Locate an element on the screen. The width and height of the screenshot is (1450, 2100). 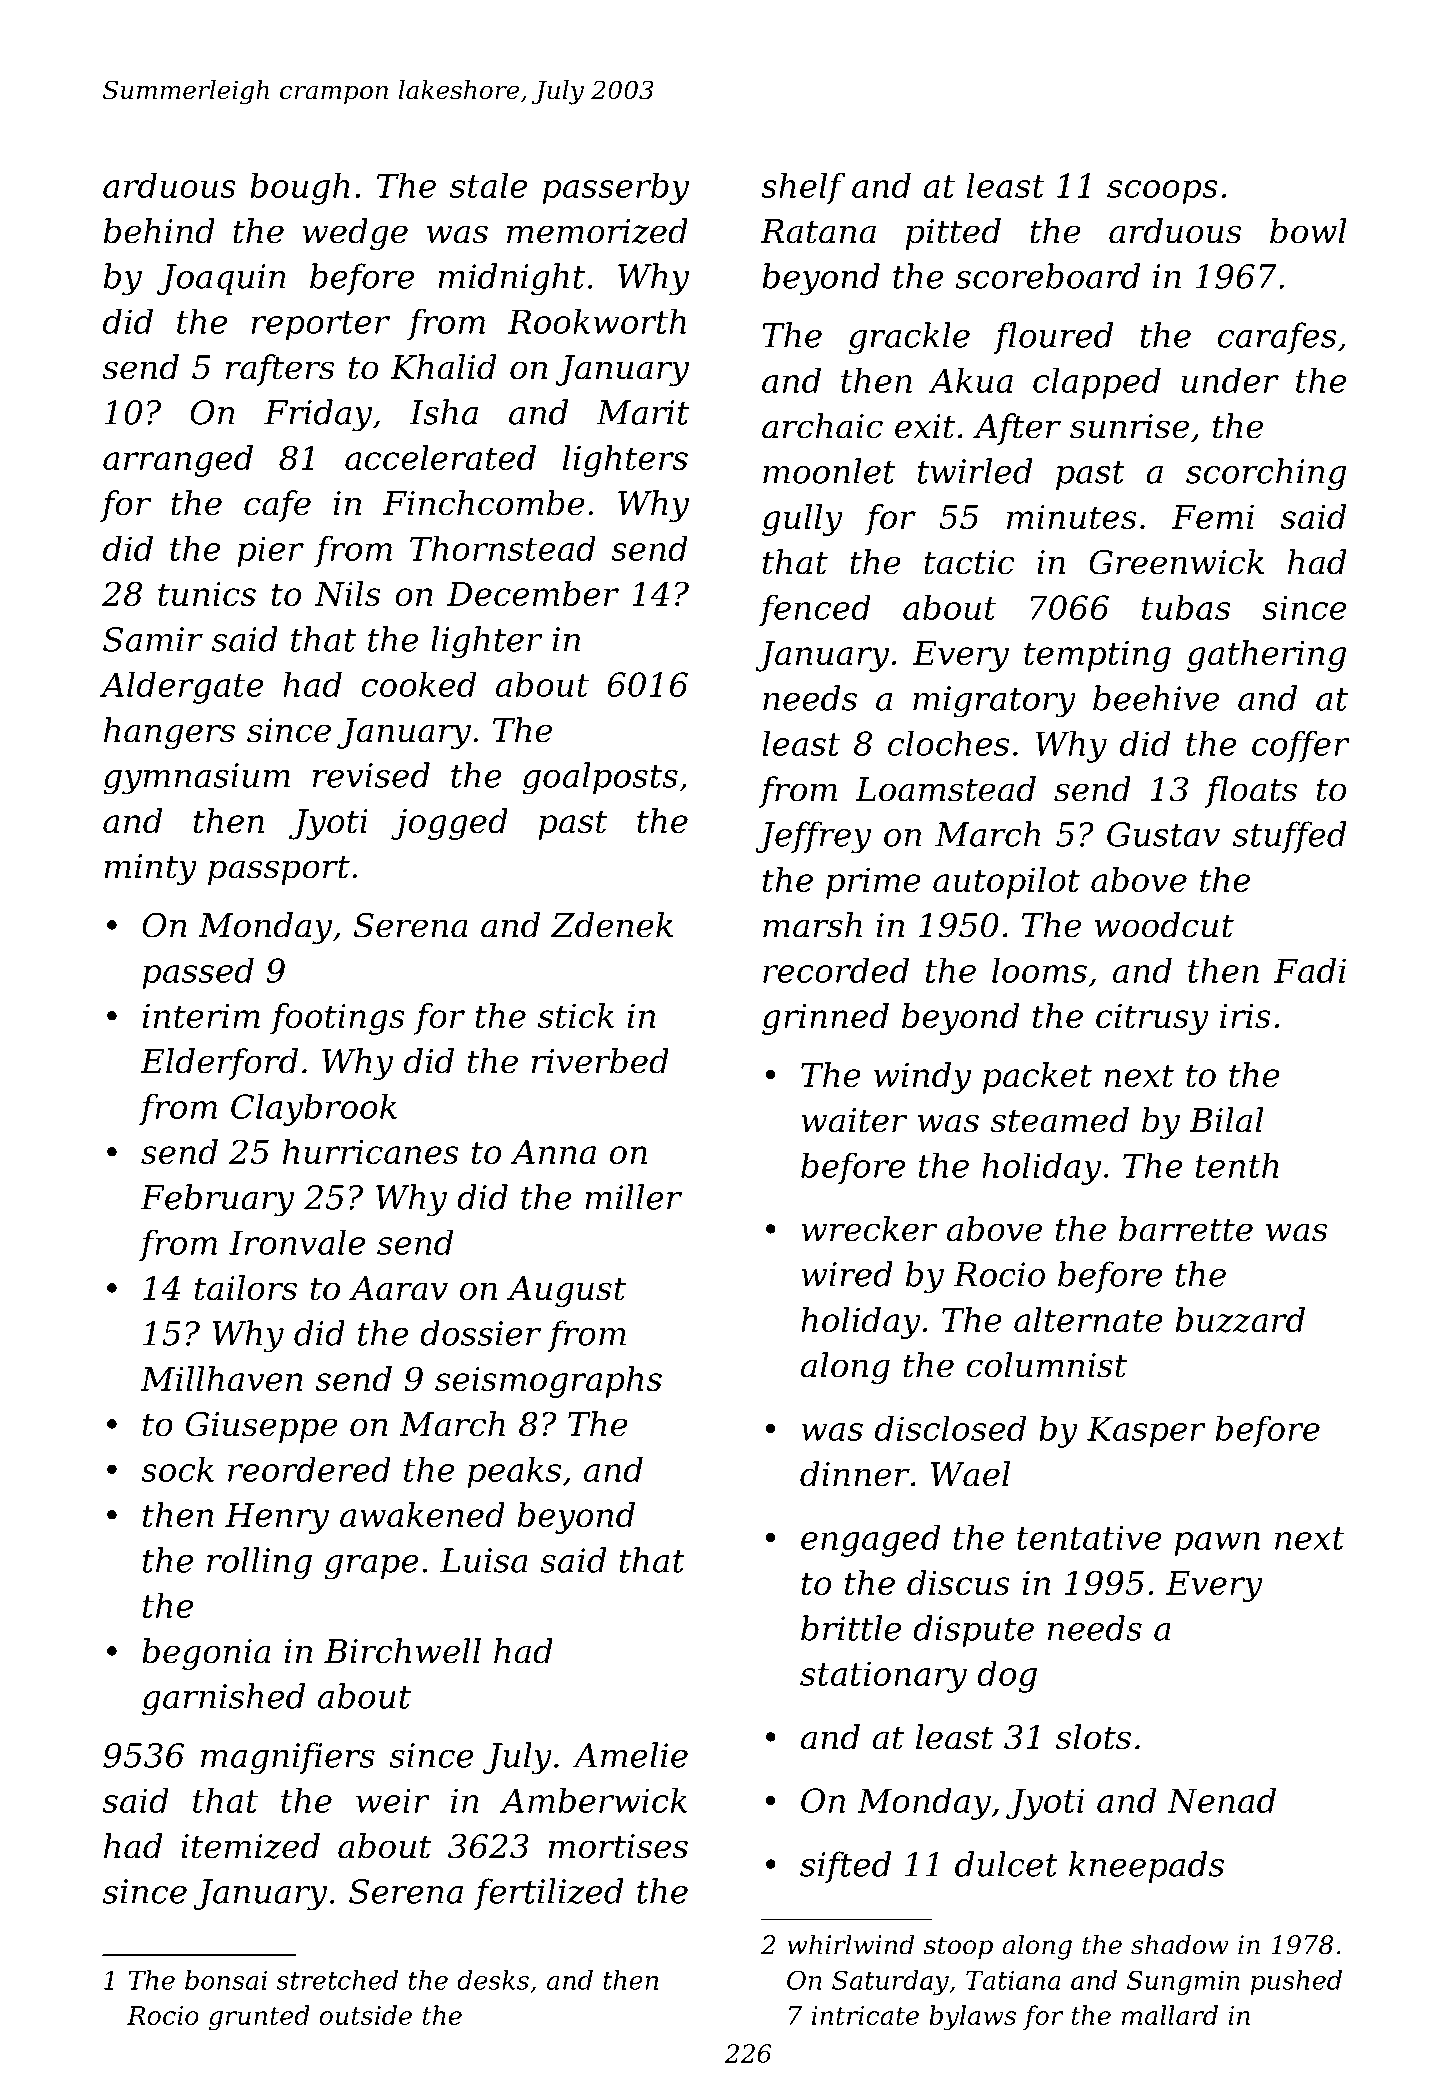
hurricanes is located at coordinates (371, 1151).
